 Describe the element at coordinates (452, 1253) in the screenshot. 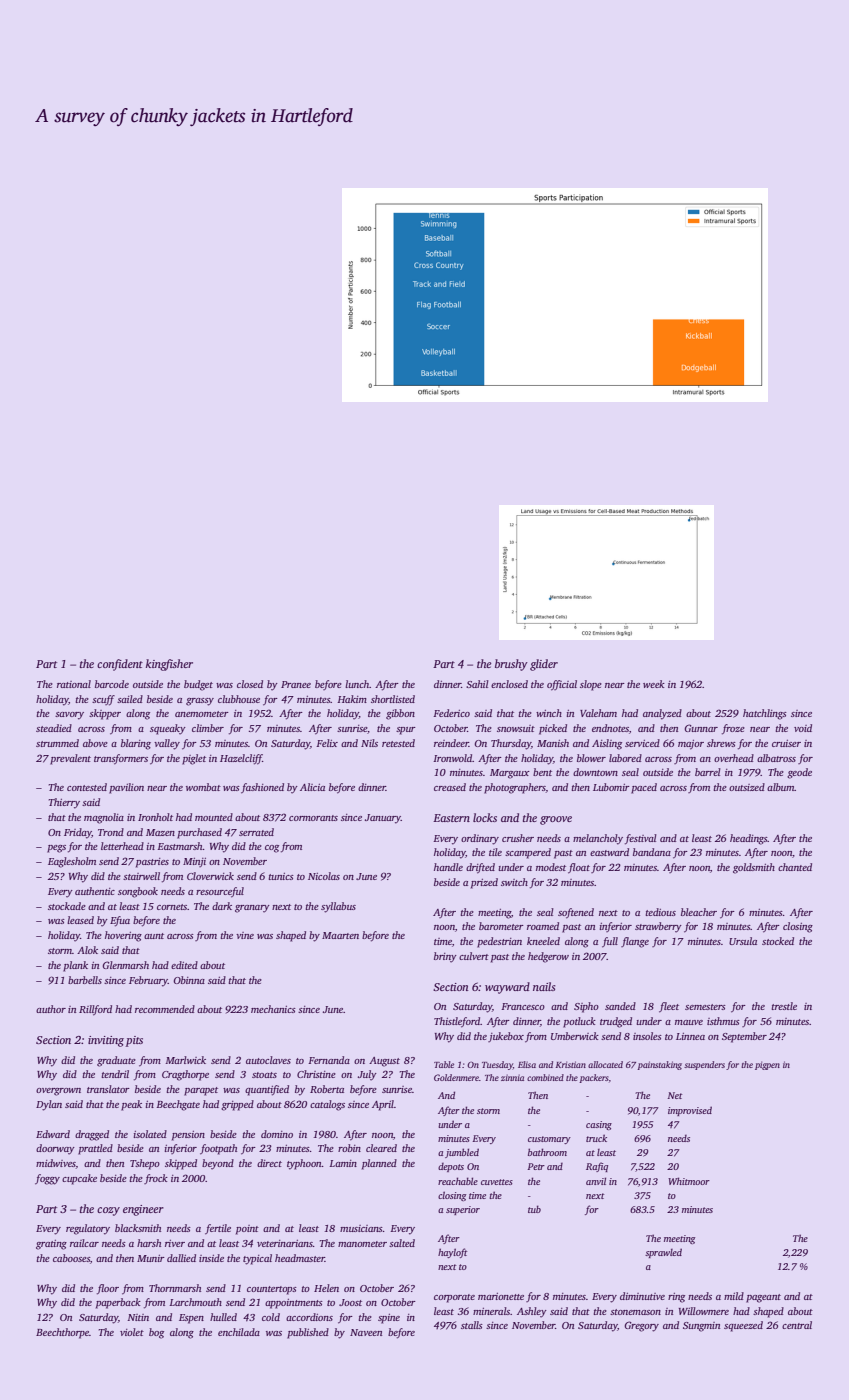

I see `hayloft` at that location.
